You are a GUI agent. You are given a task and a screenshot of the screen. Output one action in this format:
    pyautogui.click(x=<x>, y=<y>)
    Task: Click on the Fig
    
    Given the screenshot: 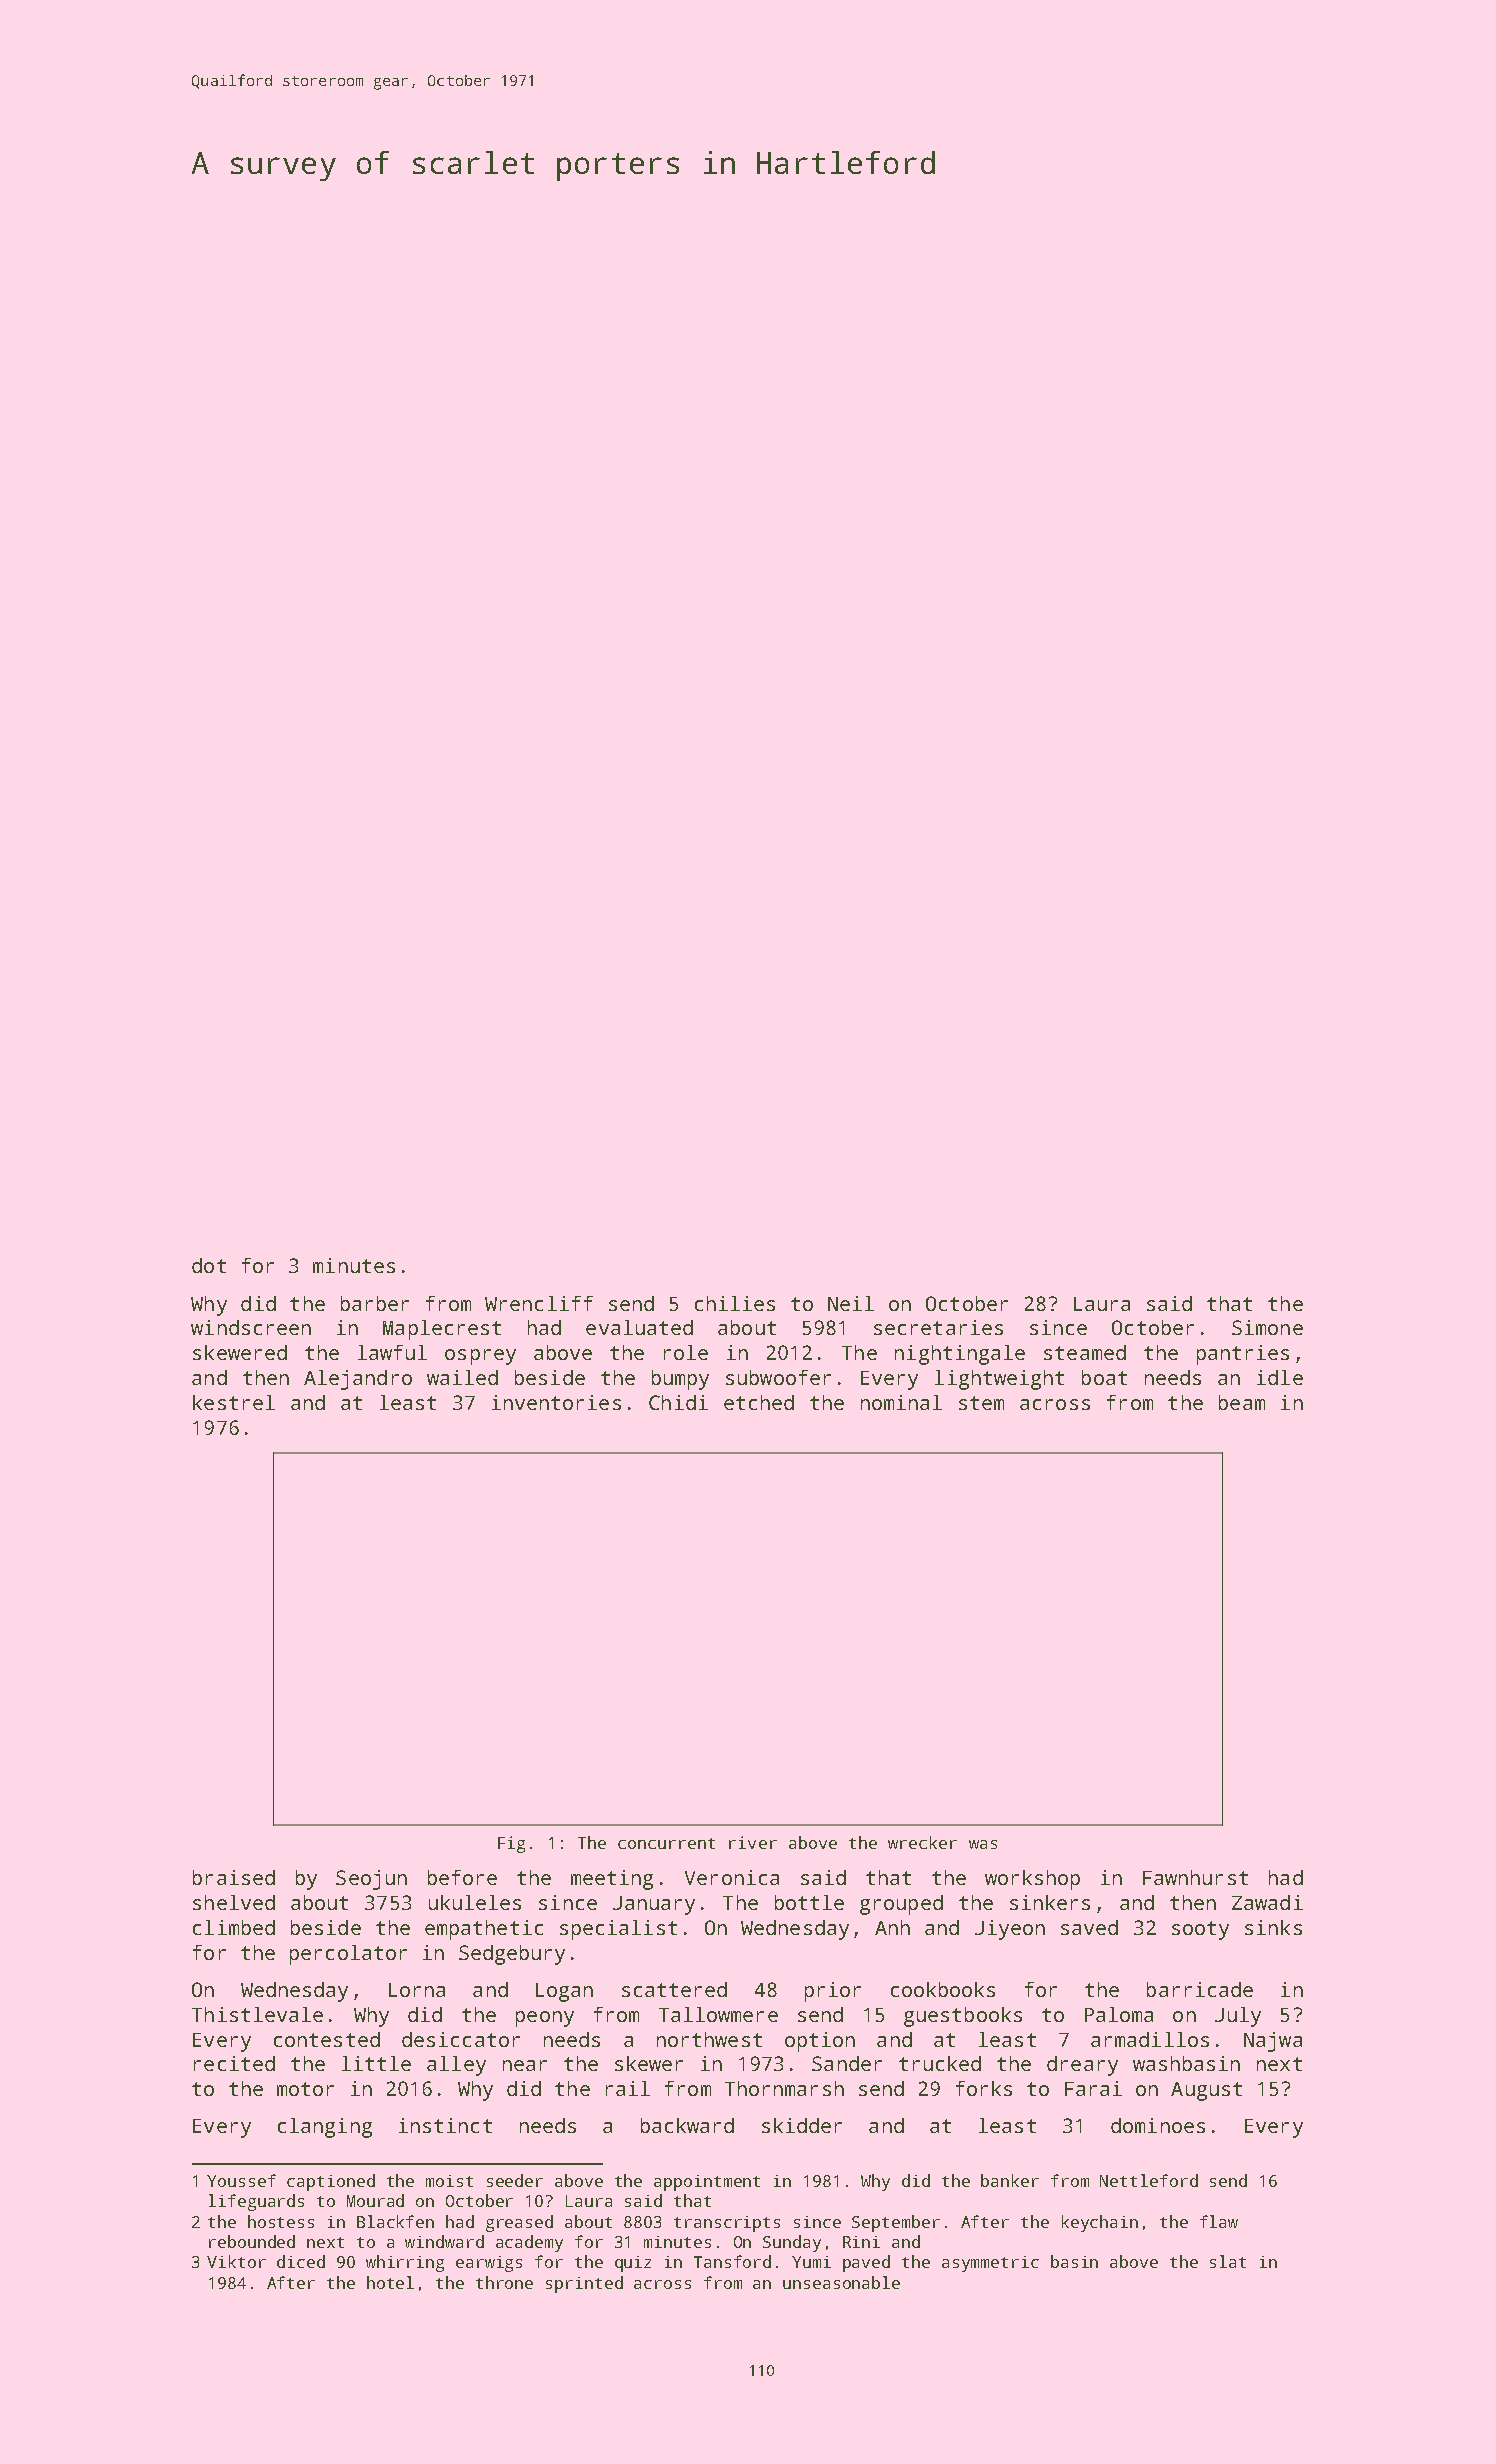 What is the action you would take?
    pyautogui.click(x=511, y=1844)
